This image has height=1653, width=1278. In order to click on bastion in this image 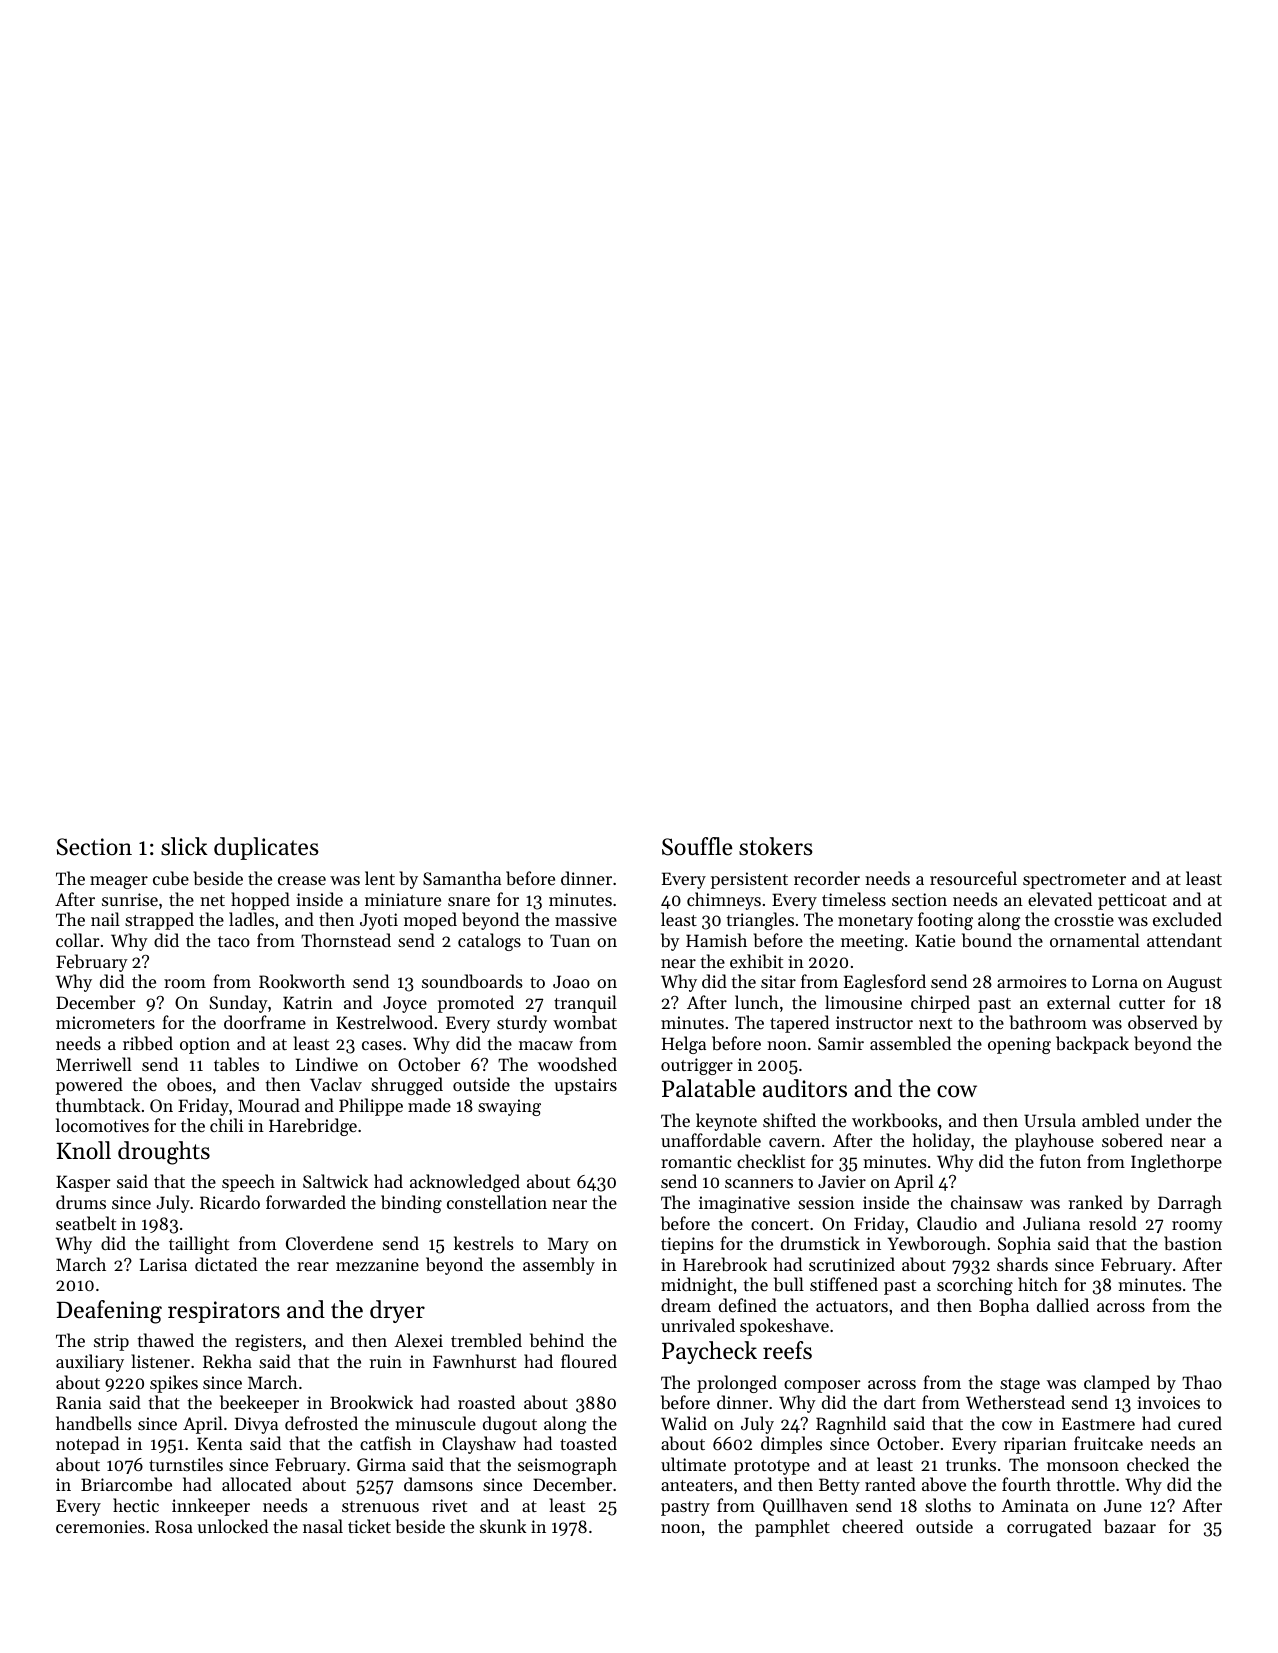, I will do `click(1193, 1243)`.
